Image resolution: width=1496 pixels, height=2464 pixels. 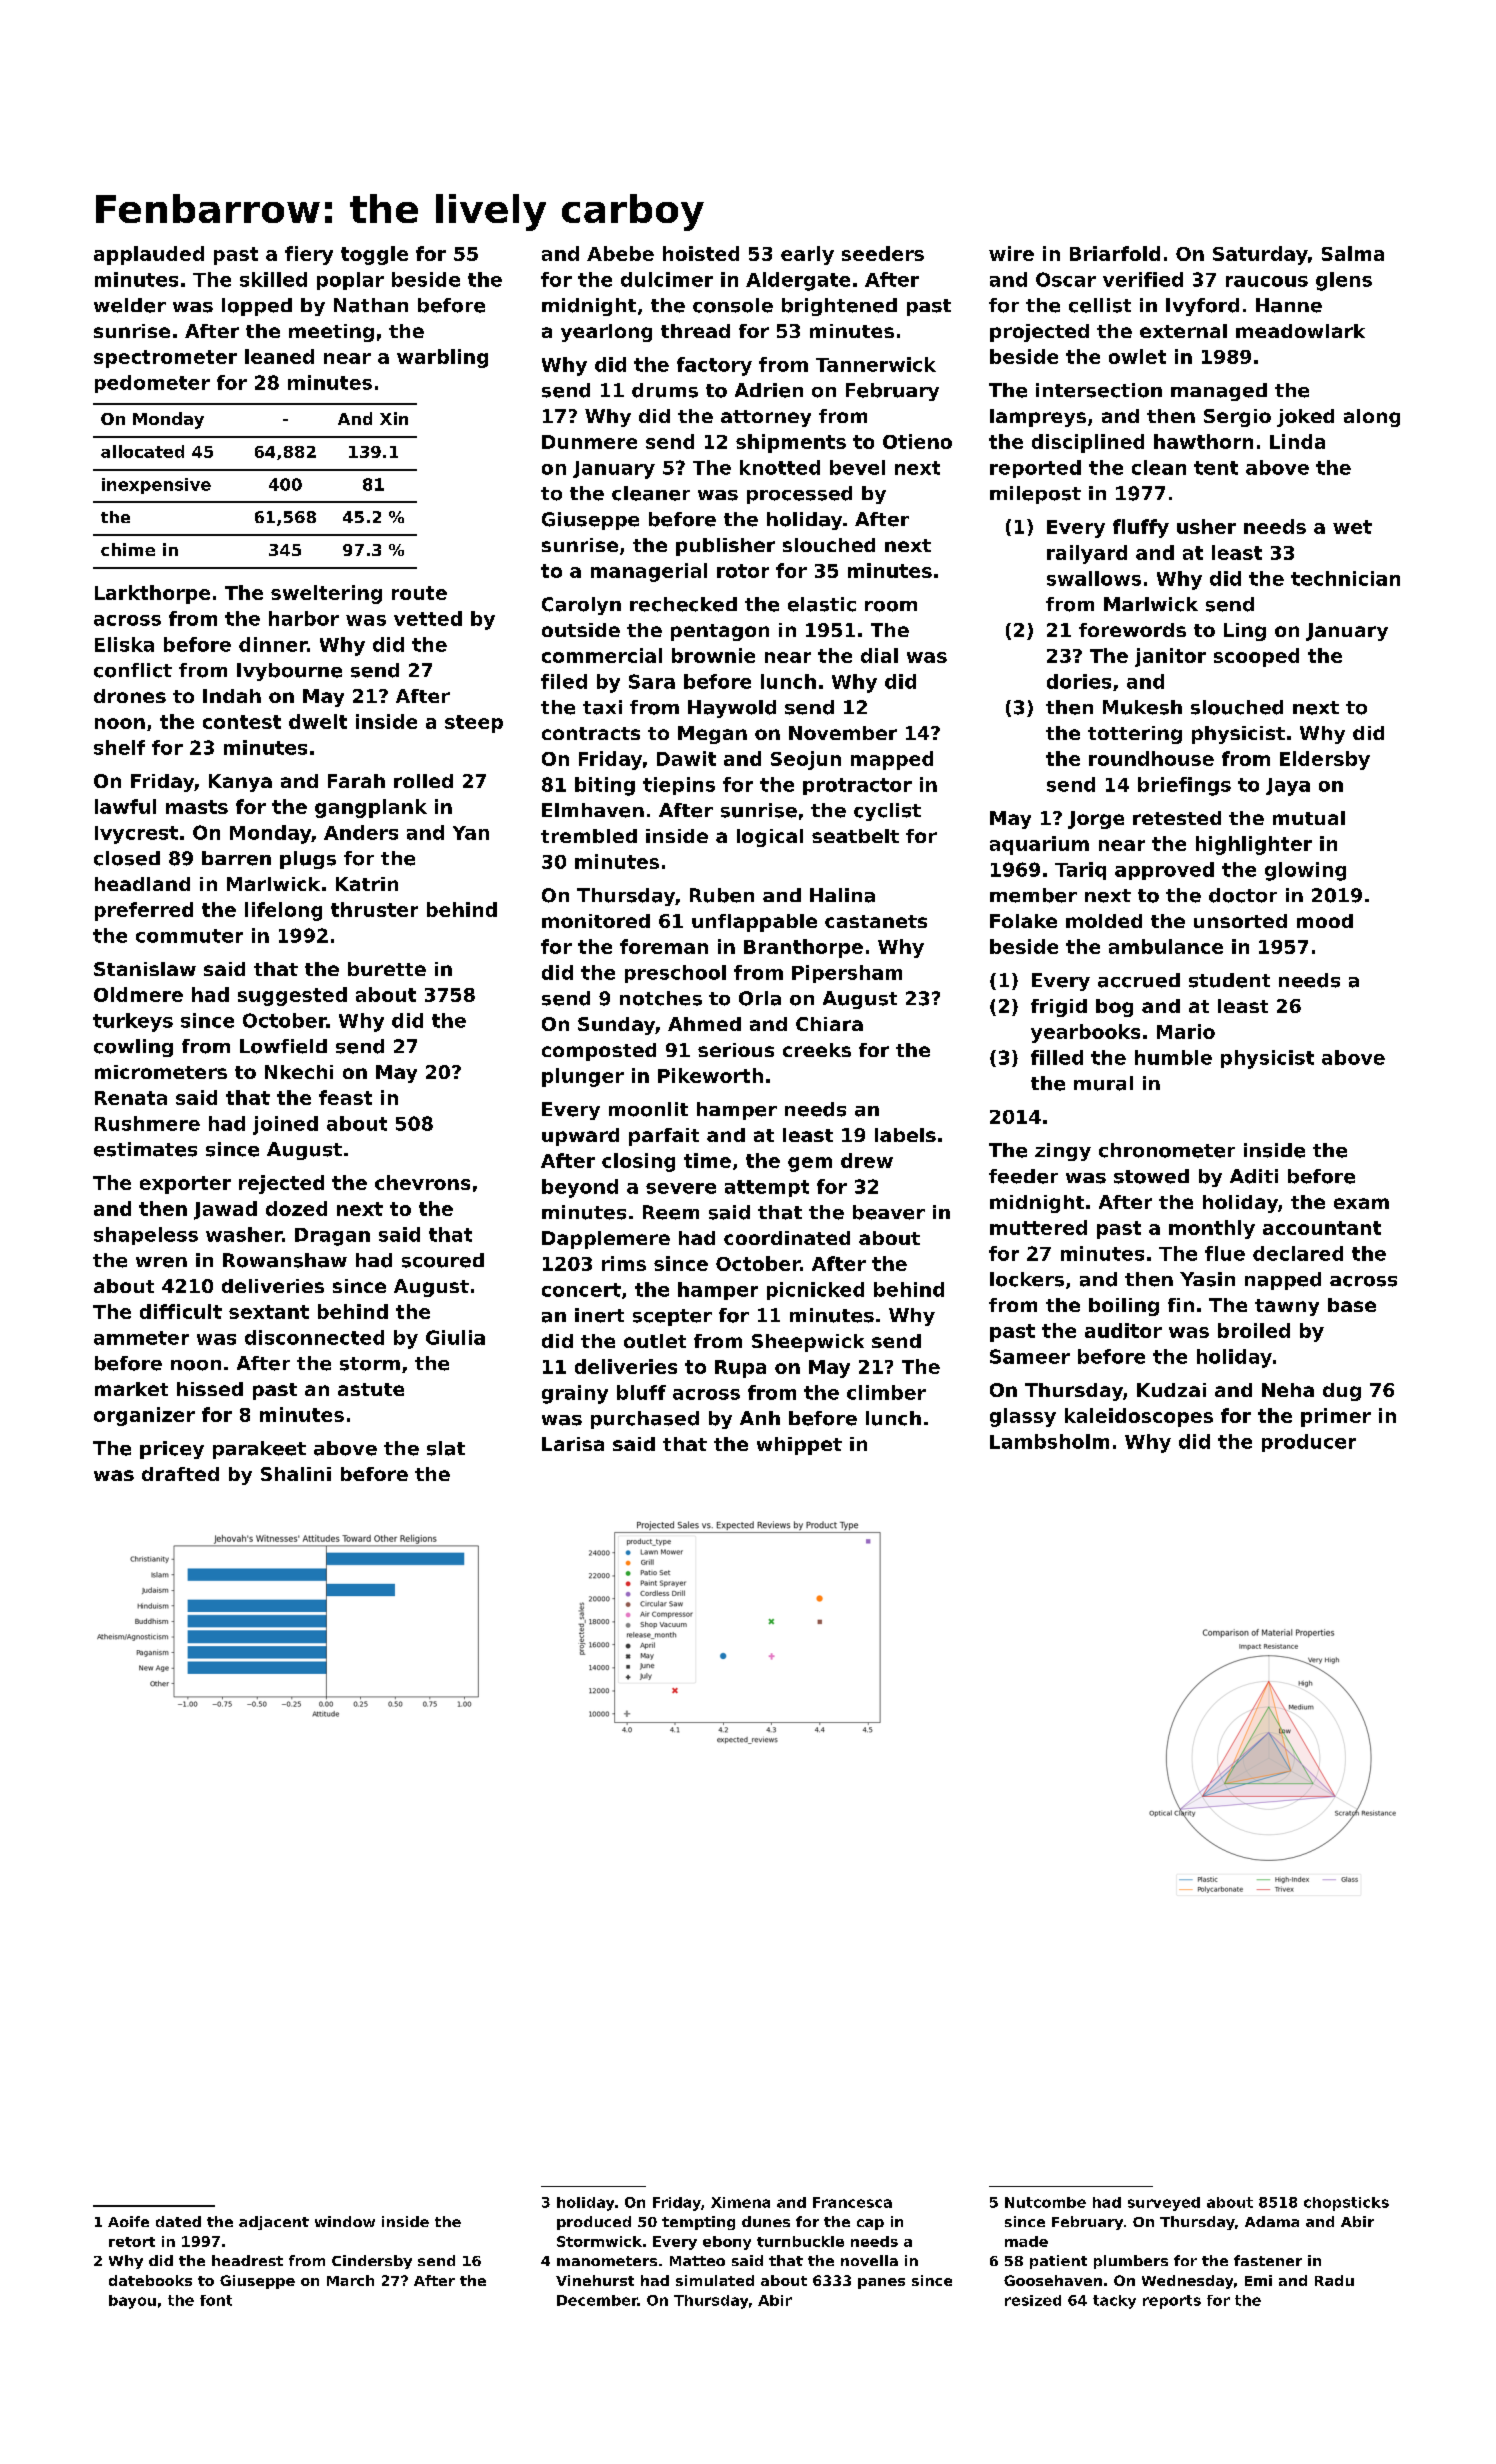 I want to click on surveyed, so click(x=1164, y=2204).
